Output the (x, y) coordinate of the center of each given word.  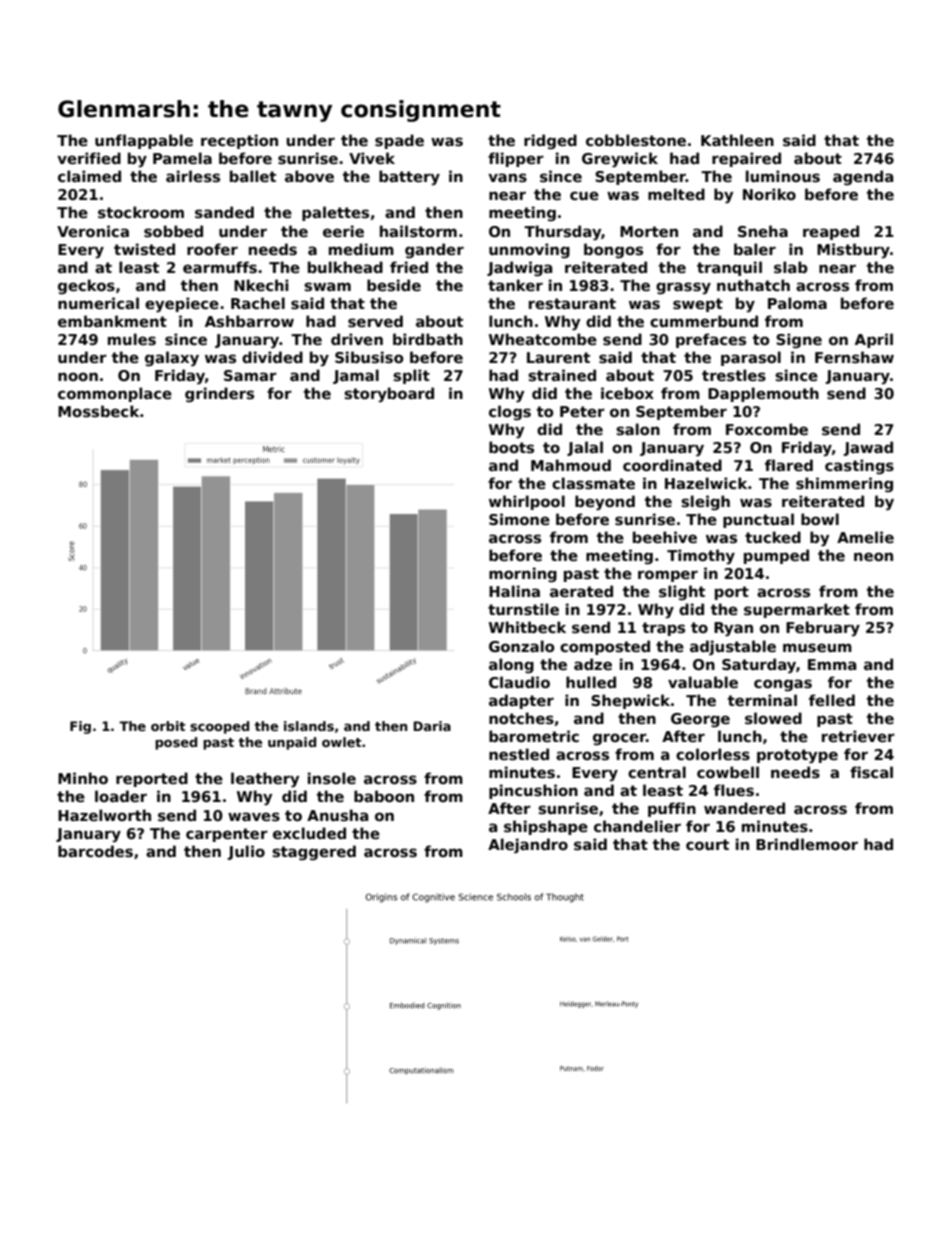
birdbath (428, 339)
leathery (265, 780)
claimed (89, 176)
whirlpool (527, 502)
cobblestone (636, 140)
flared (789, 465)
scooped (219, 727)
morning (523, 575)
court (707, 844)
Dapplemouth (763, 394)
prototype (797, 756)
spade (399, 141)
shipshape (546, 827)
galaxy (172, 359)
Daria (432, 726)
